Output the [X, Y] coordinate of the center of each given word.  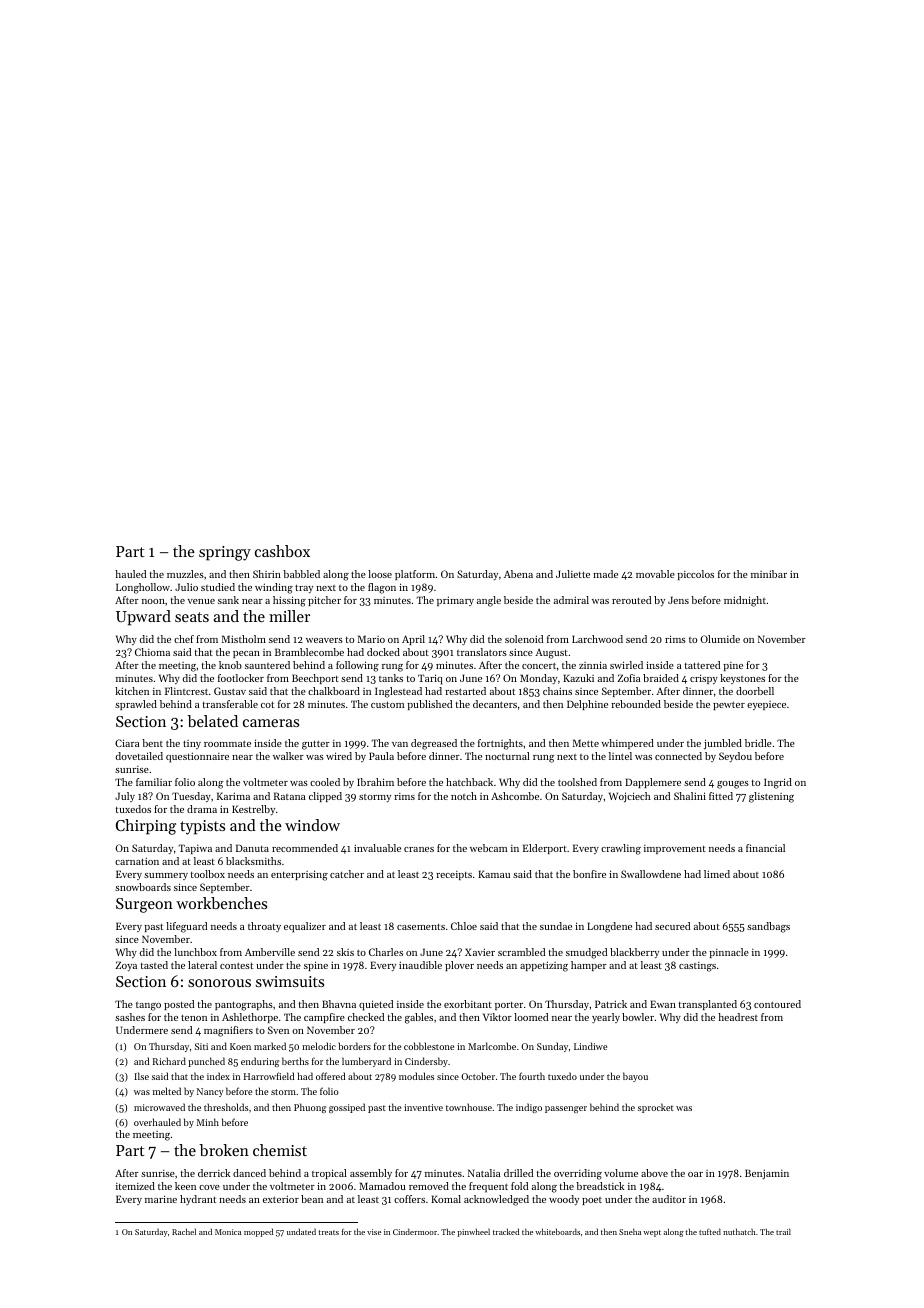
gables [419, 1018]
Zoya [126, 966]
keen [185, 1186]
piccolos [695, 575]
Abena [518, 574]
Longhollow [143, 588]
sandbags [768, 927]
